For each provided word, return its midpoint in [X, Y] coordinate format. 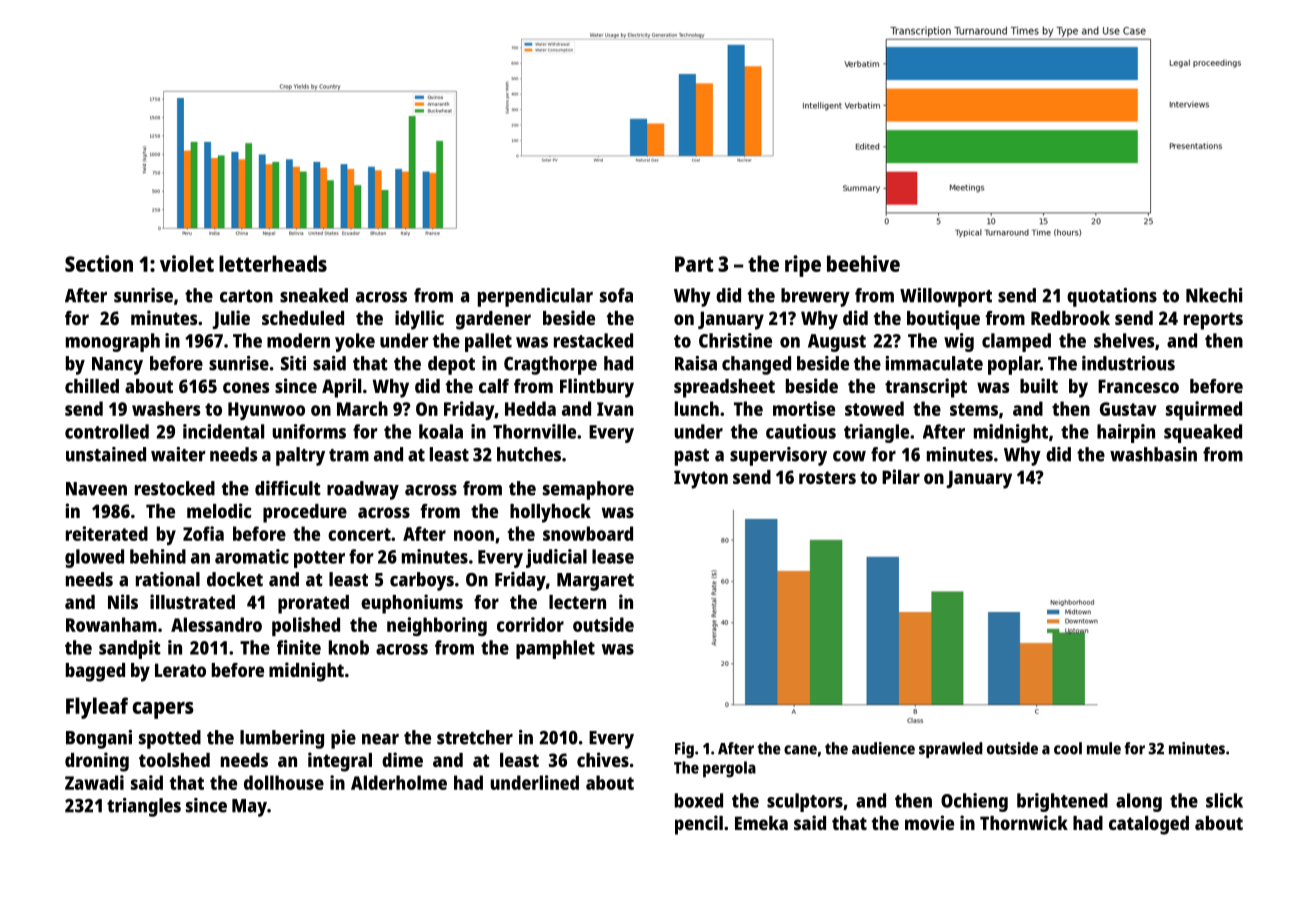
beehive [863, 263]
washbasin [1153, 454]
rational [168, 579]
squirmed [1204, 410]
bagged [95, 672]
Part [694, 264]
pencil [699, 825]
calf [494, 386]
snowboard [588, 533]
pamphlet [555, 649]
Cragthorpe [550, 365]
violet [187, 263]
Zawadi [94, 782]
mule [1104, 748]
